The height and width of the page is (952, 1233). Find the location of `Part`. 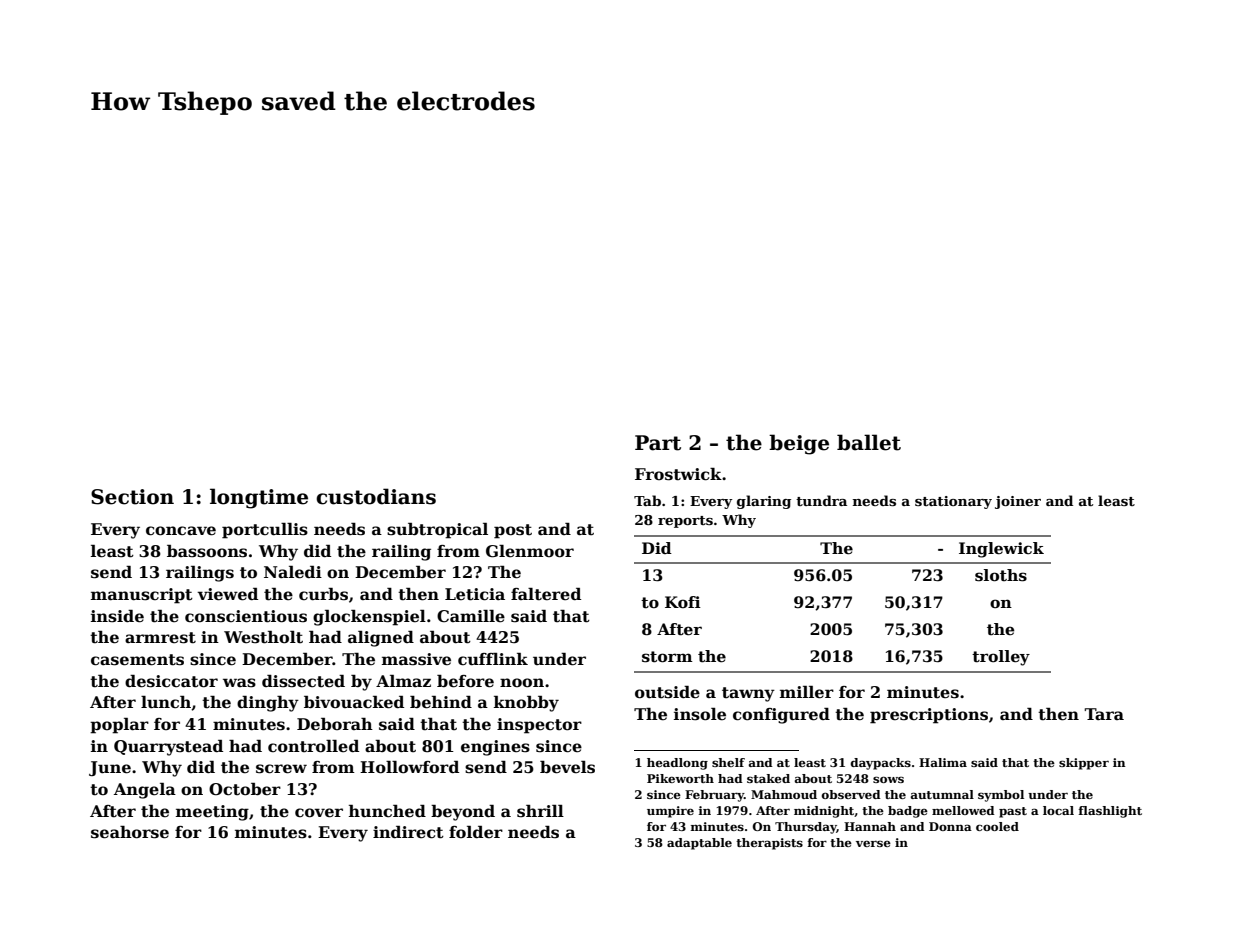

Part is located at coordinates (658, 443).
